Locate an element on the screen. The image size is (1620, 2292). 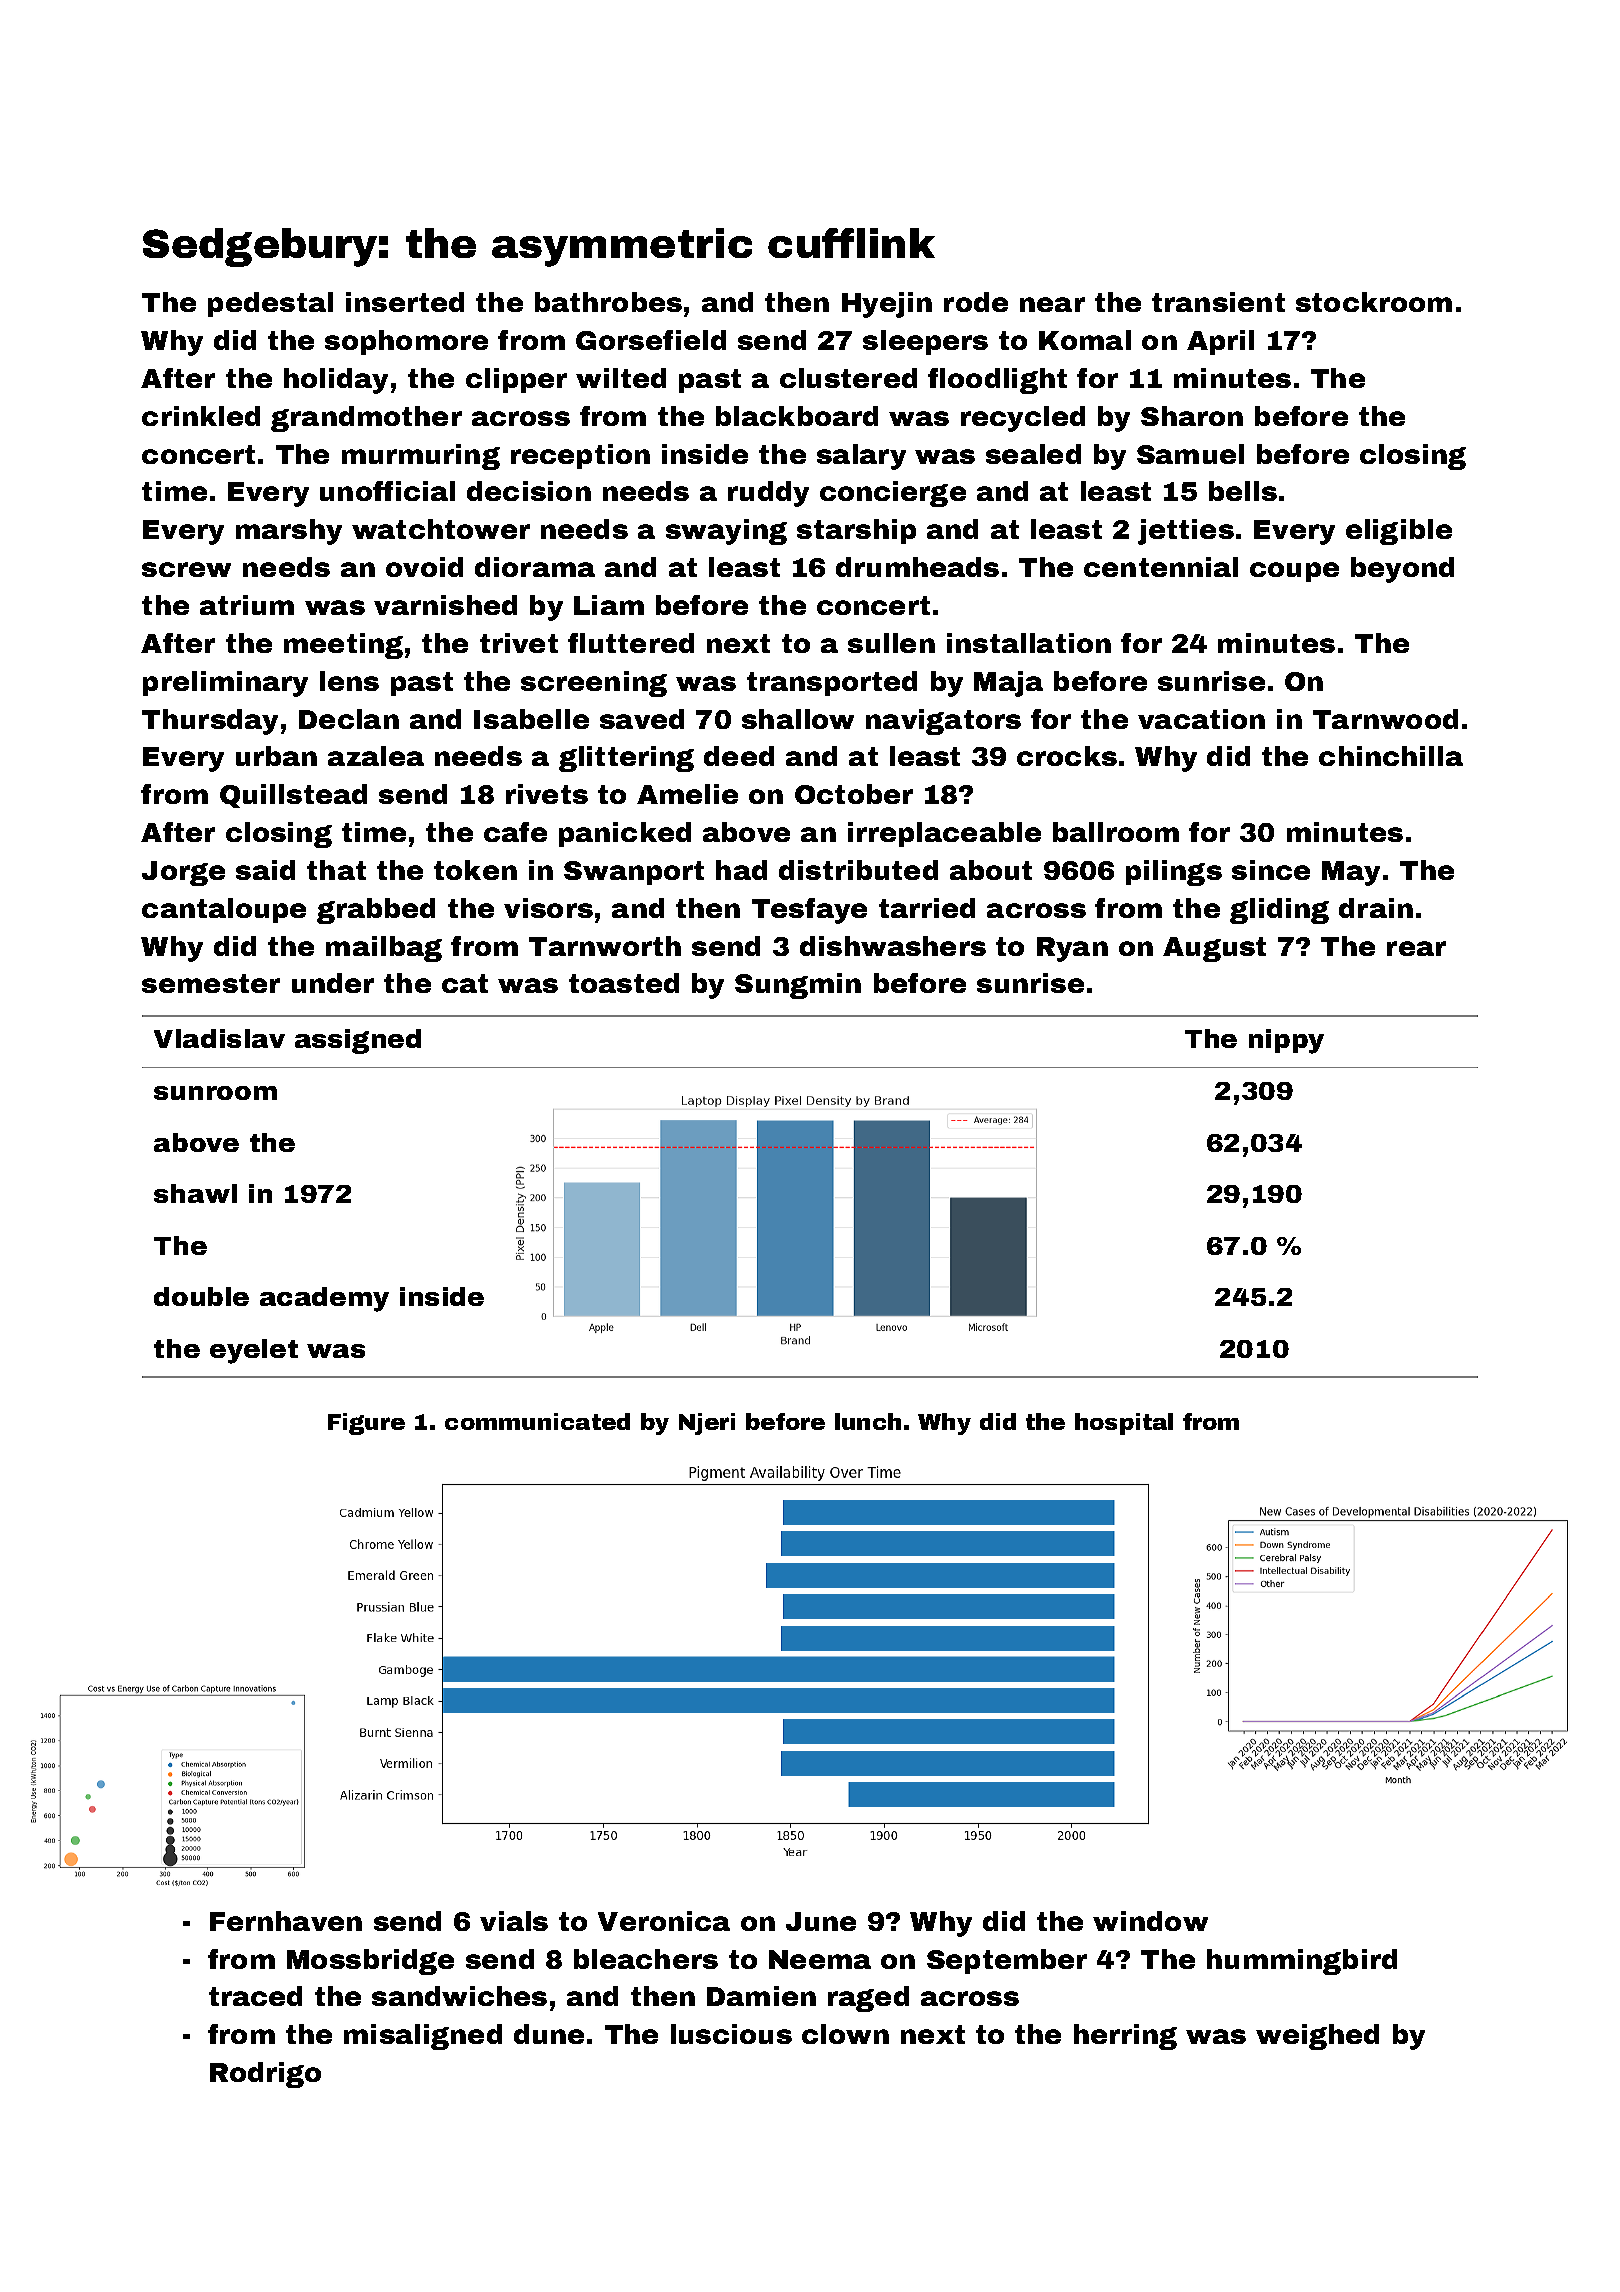
communicated is located at coordinates (537, 1421).
